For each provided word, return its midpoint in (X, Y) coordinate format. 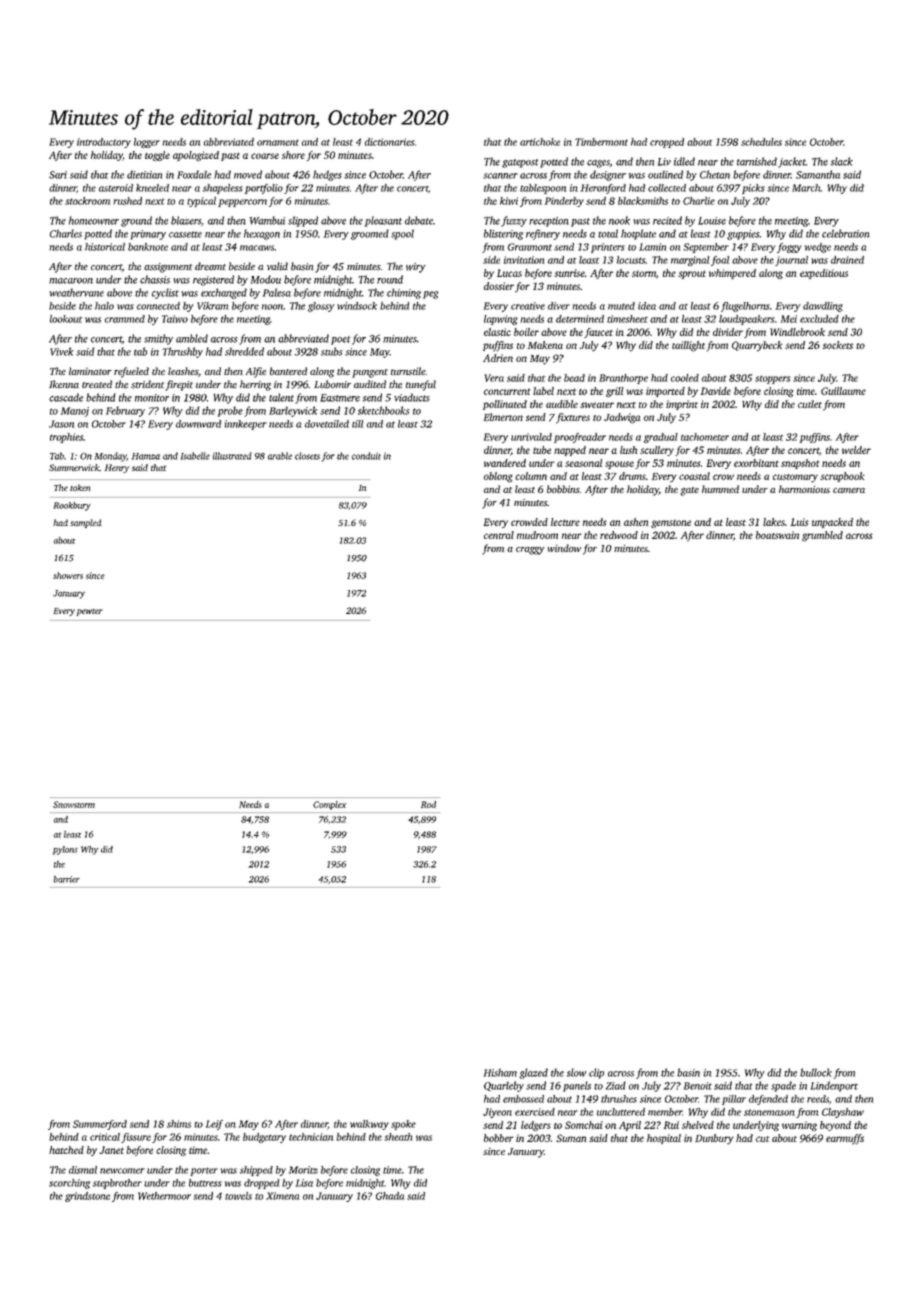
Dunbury (714, 1139)
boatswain (777, 535)
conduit (366, 456)
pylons (65, 850)
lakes (774, 522)
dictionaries (390, 142)
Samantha (818, 174)
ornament (278, 142)
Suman (571, 1138)
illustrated (232, 456)
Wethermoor (164, 1196)
